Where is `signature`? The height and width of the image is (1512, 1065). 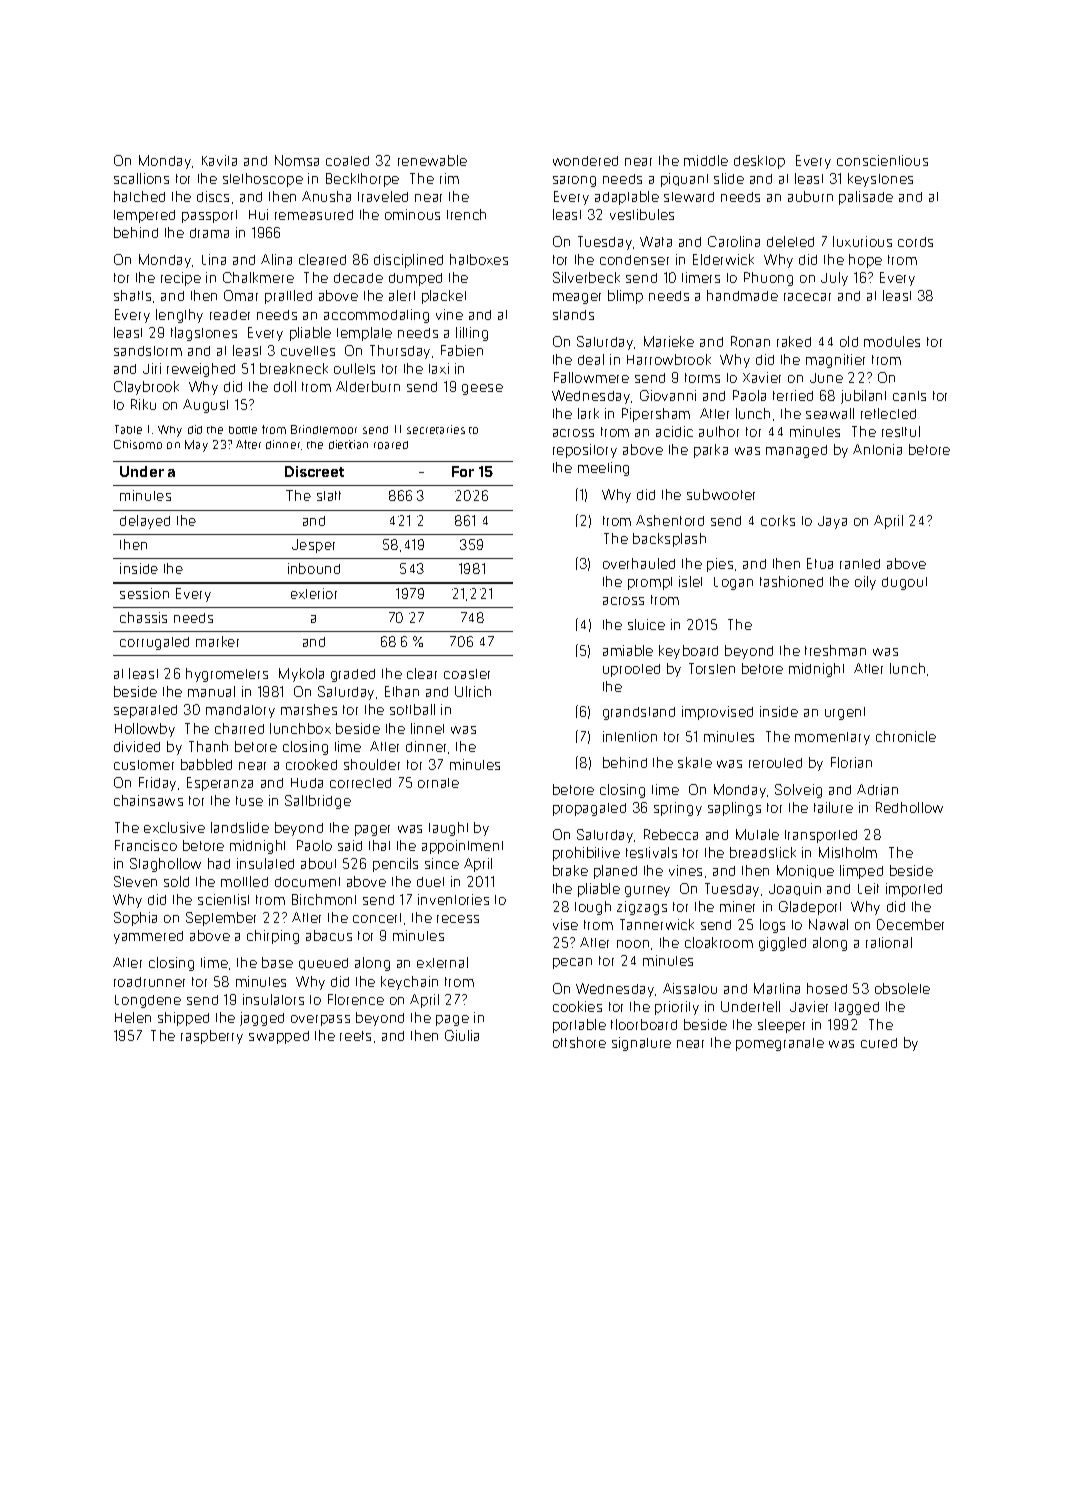
signature is located at coordinates (641, 1044).
